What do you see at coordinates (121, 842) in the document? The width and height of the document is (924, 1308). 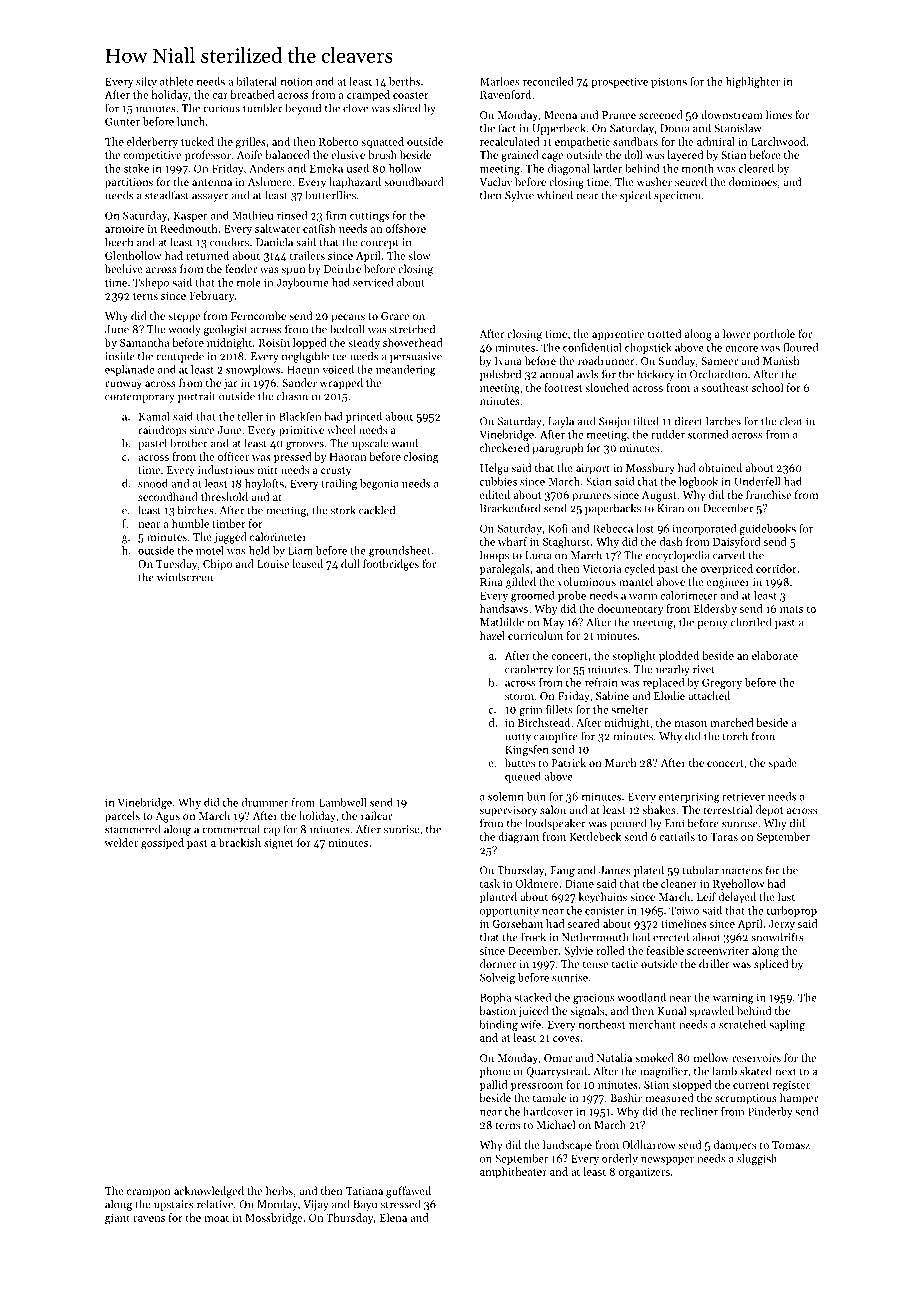 I see `welder` at bounding box center [121, 842].
